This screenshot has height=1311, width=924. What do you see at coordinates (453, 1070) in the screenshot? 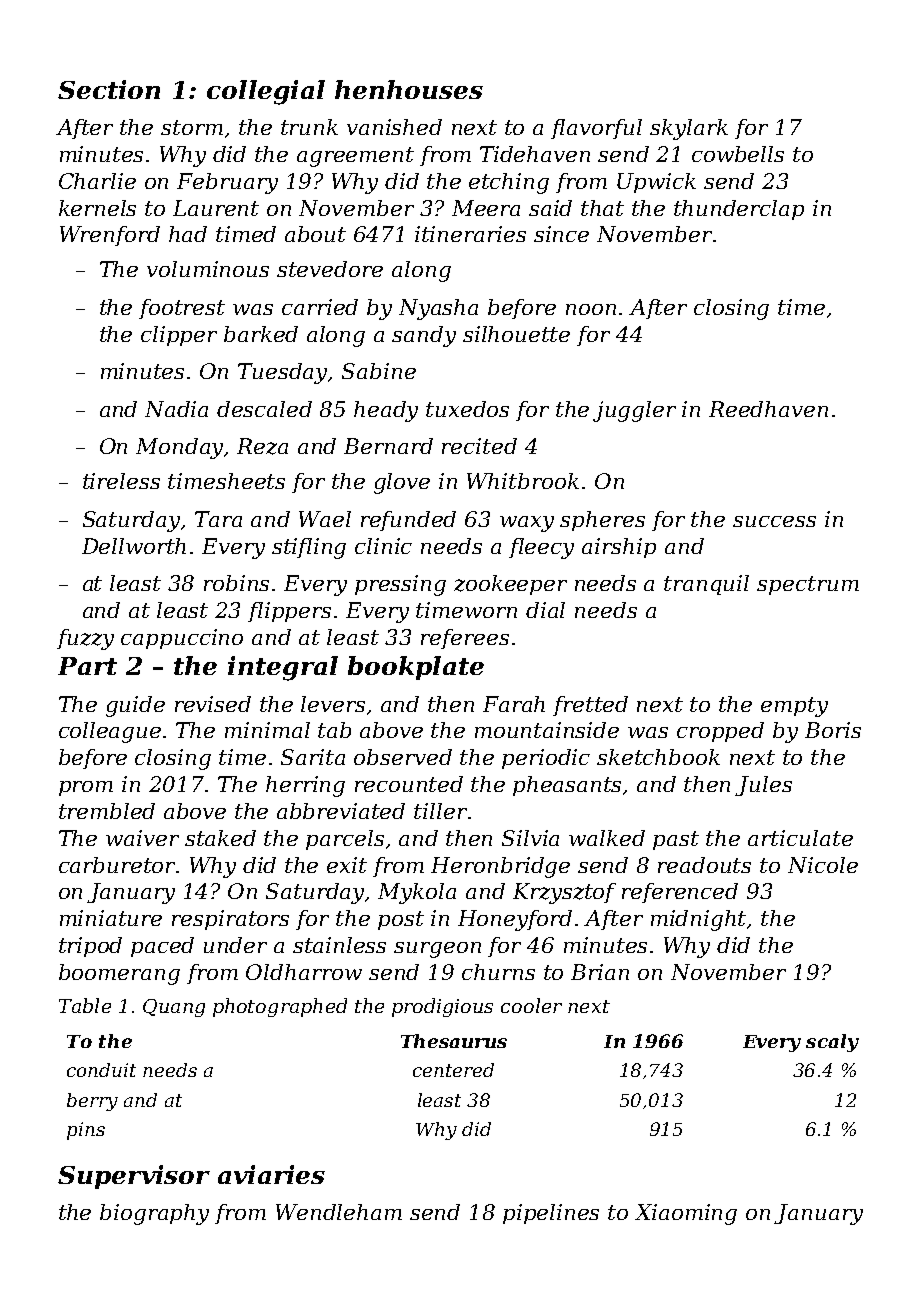
I see `centered` at bounding box center [453, 1070].
